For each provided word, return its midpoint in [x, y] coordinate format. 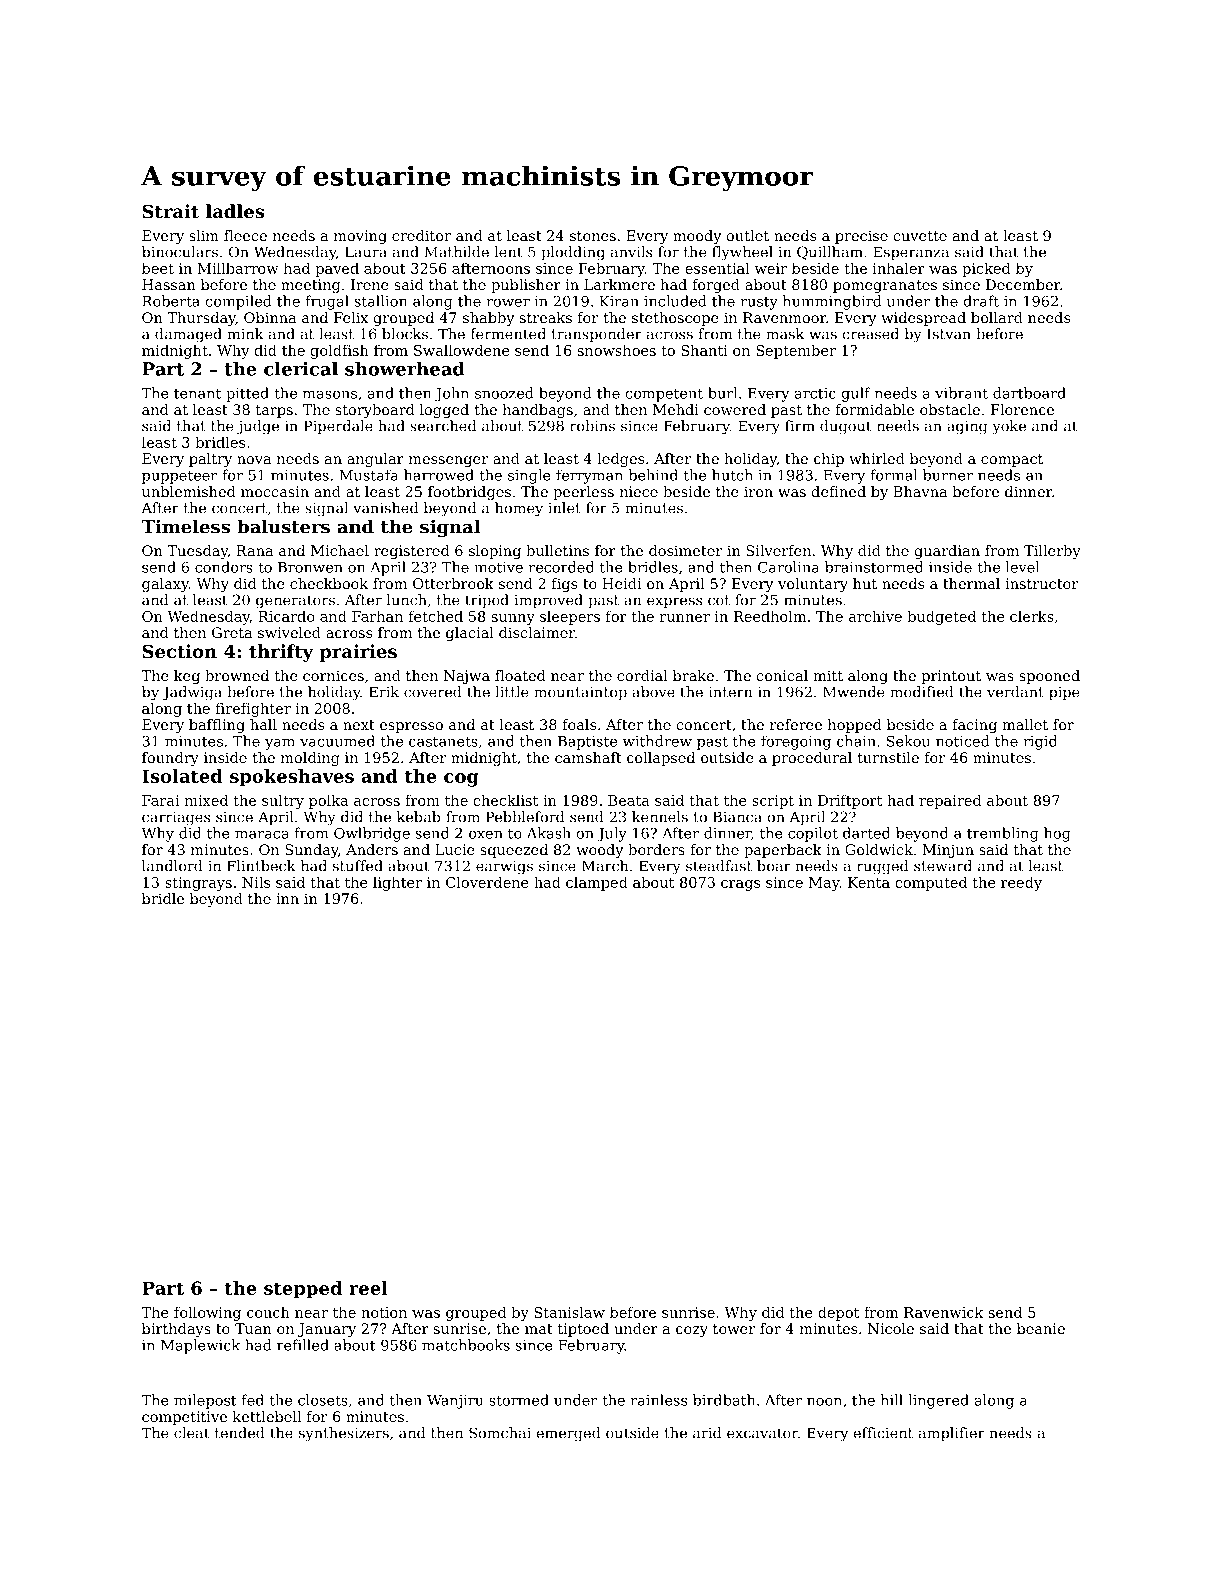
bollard [997, 317]
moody [697, 237]
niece [639, 491]
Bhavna [920, 491]
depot [838, 1313]
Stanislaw [569, 1312]
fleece [245, 235]
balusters [283, 526]
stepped [303, 1290]
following [207, 1313]
